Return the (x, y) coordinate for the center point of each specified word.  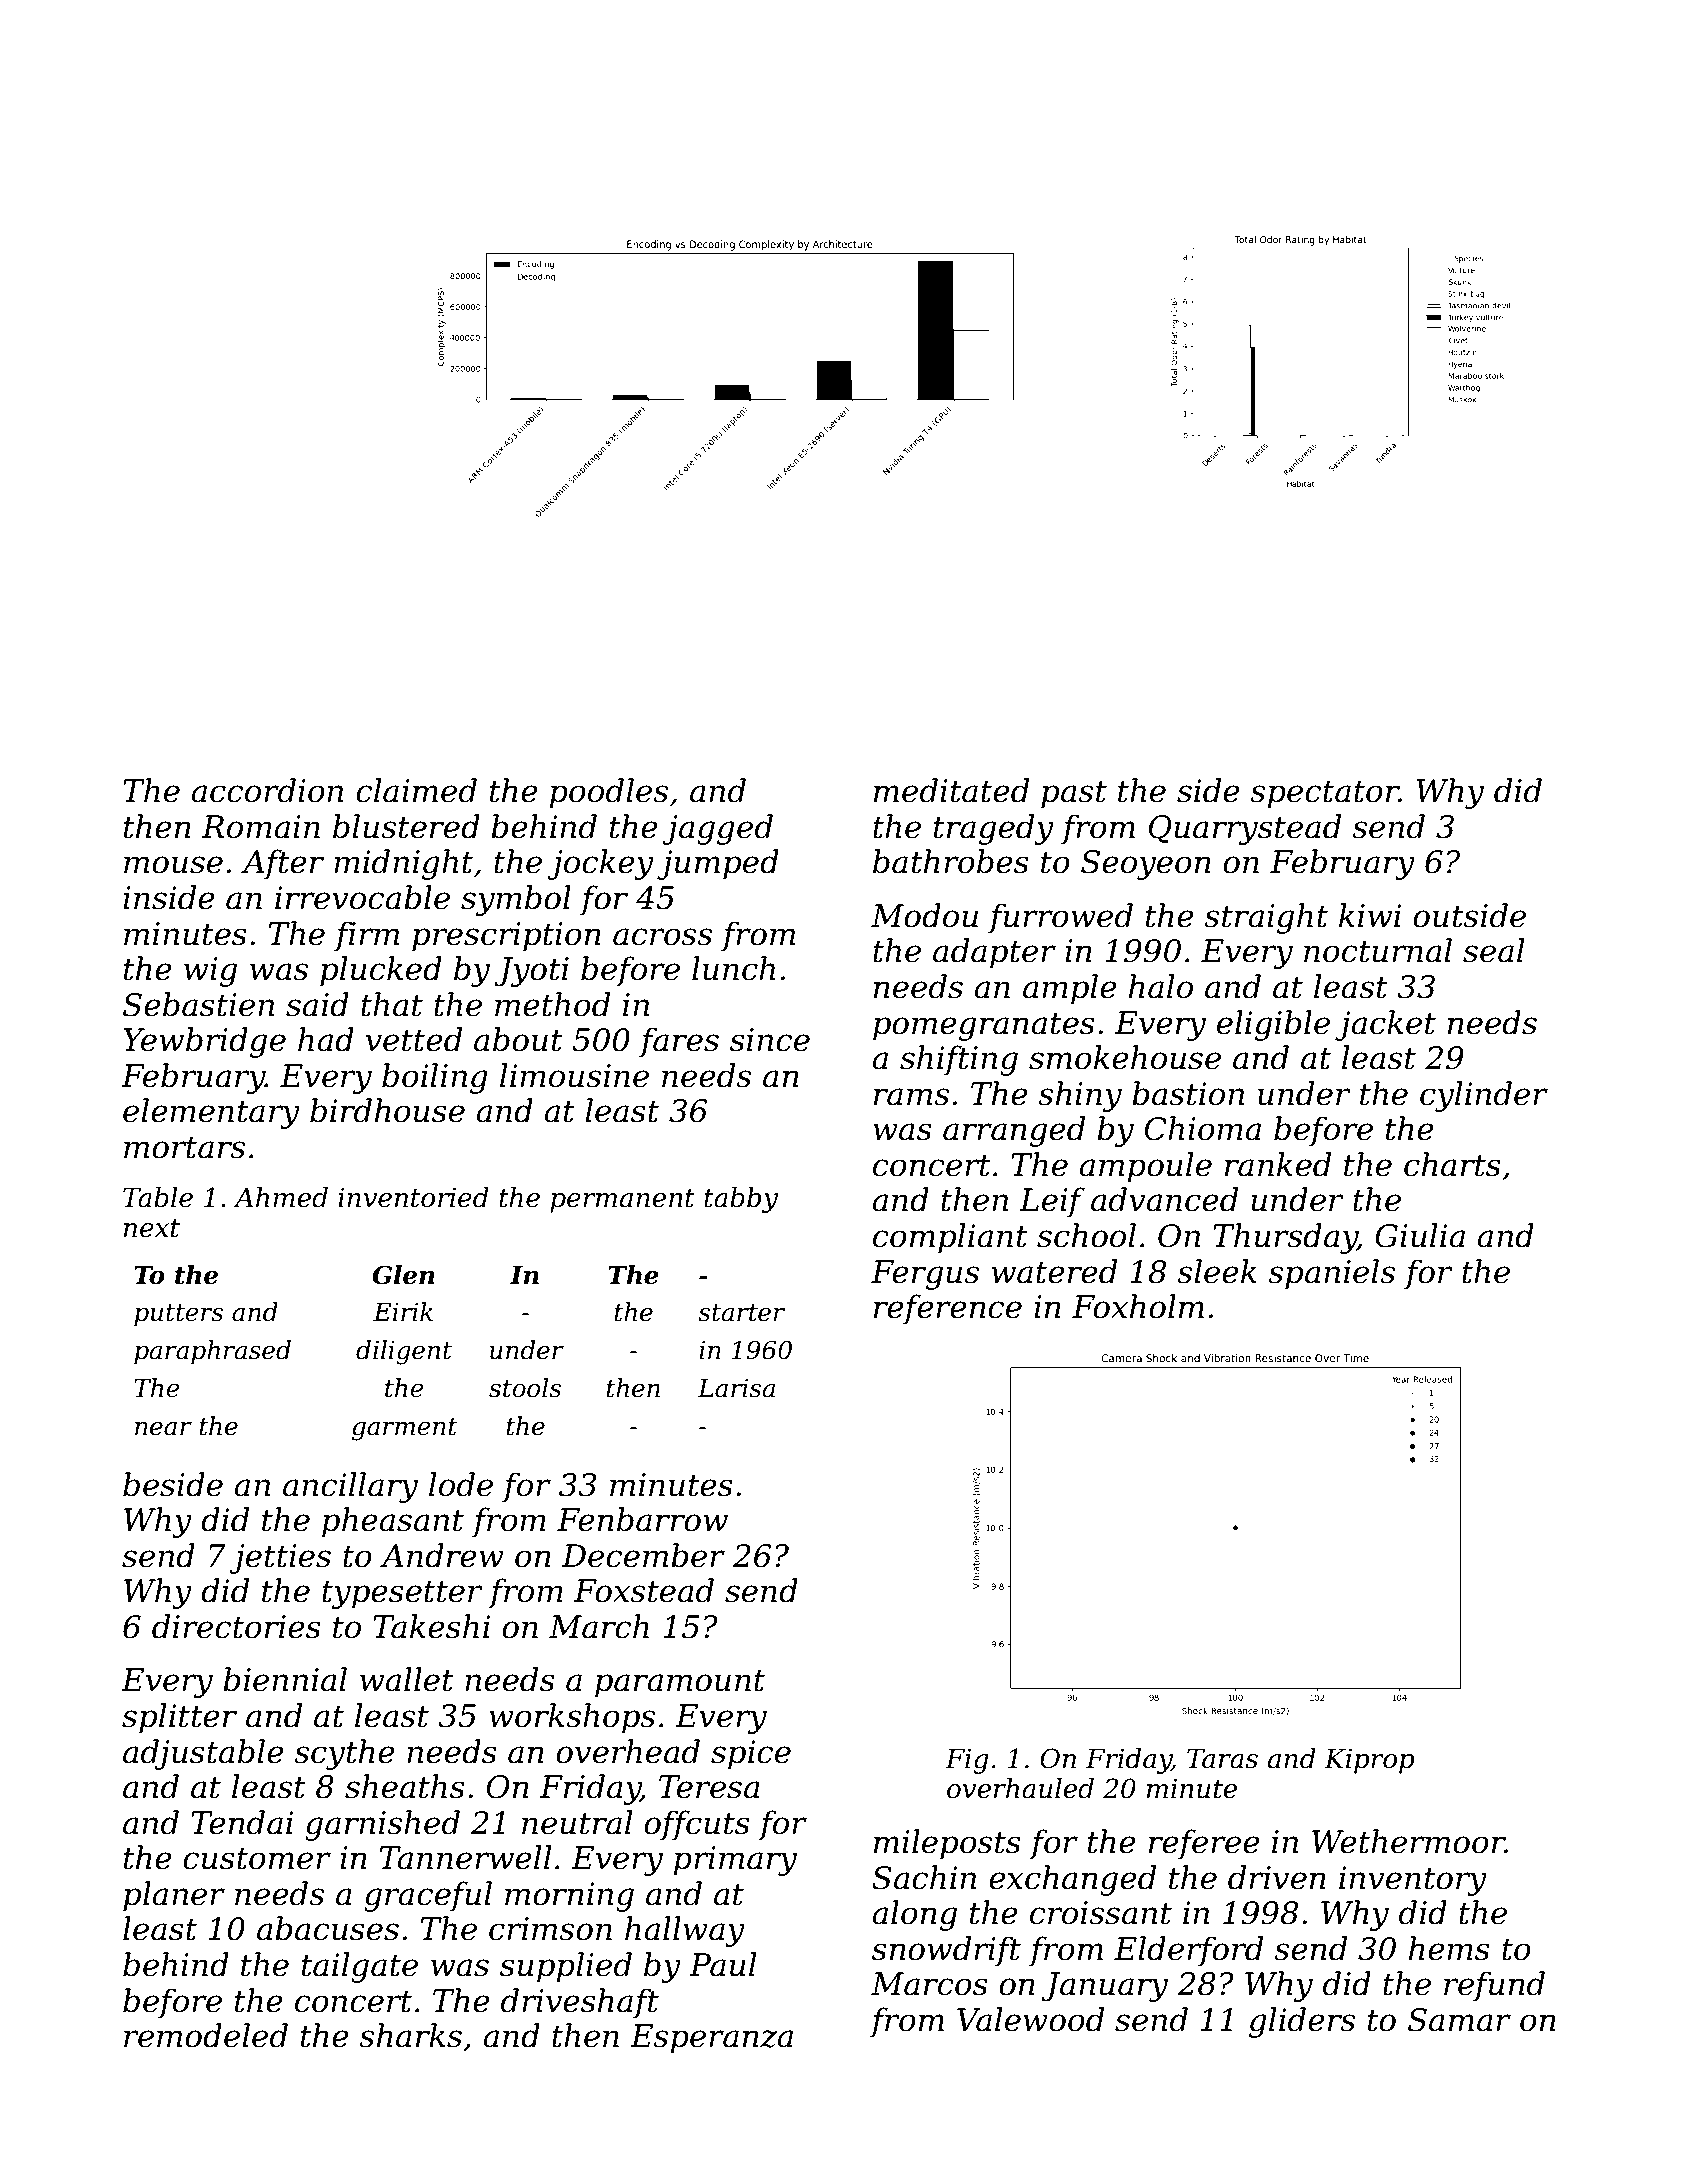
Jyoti (531, 972)
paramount (680, 1684)
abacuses (328, 1928)
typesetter (402, 1595)
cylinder (1484, 1096)
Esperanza (711, 2039)
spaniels (1331, 1274)
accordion (267, 790)
